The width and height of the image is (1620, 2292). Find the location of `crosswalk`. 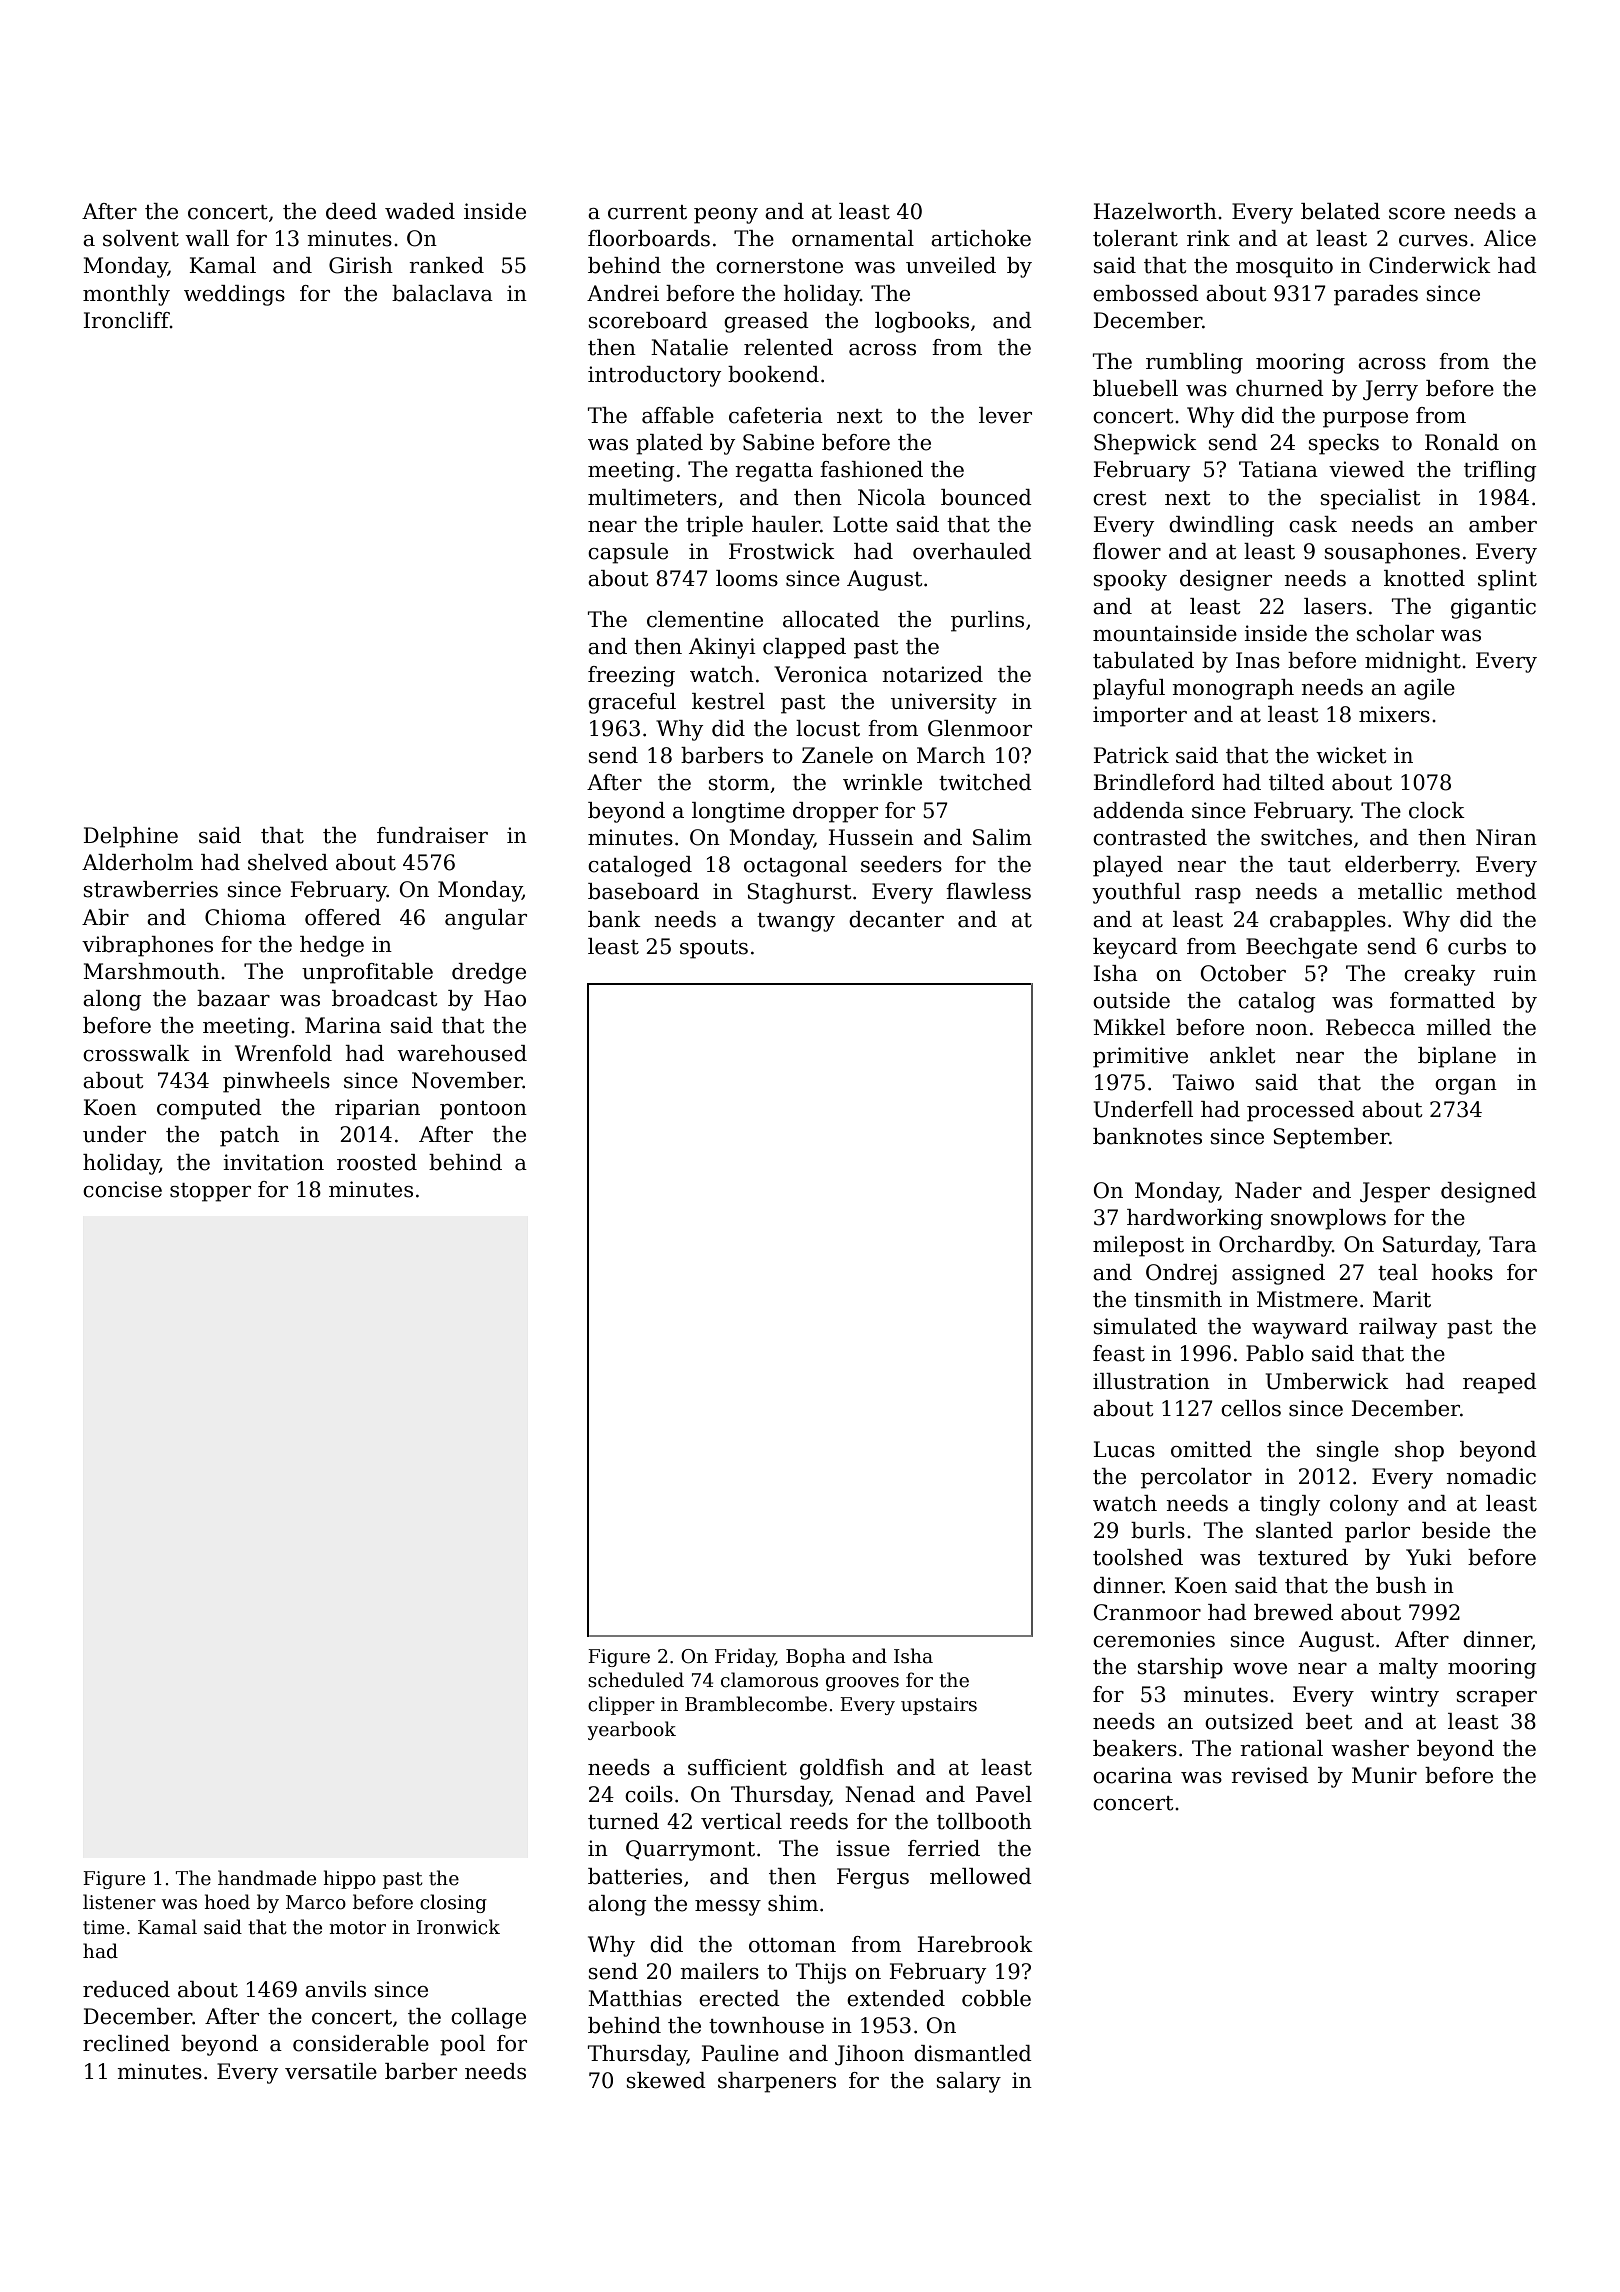

crosswalk is located at coordinates (136, 1053).
